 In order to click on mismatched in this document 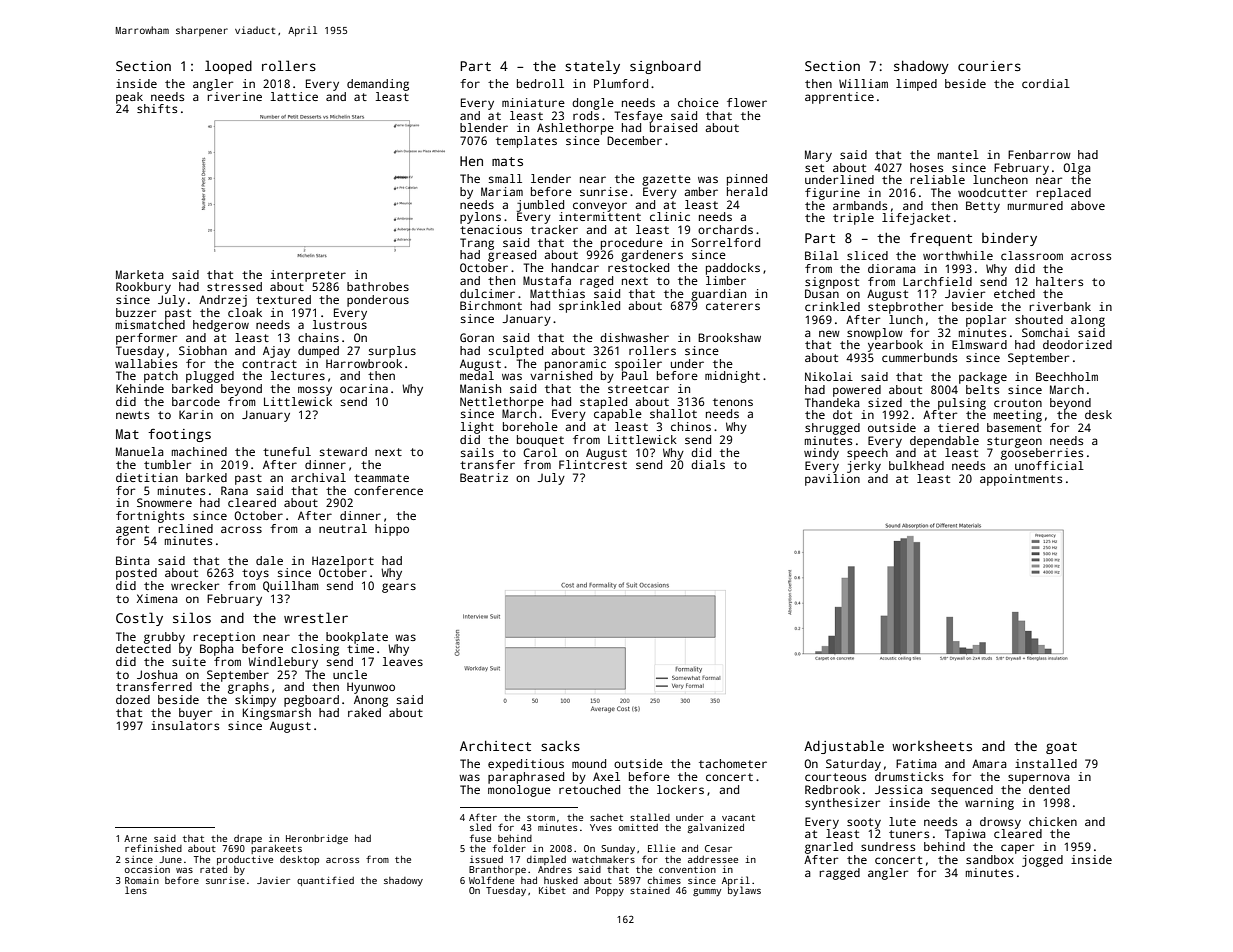, I will do `click(150, 324)`.
